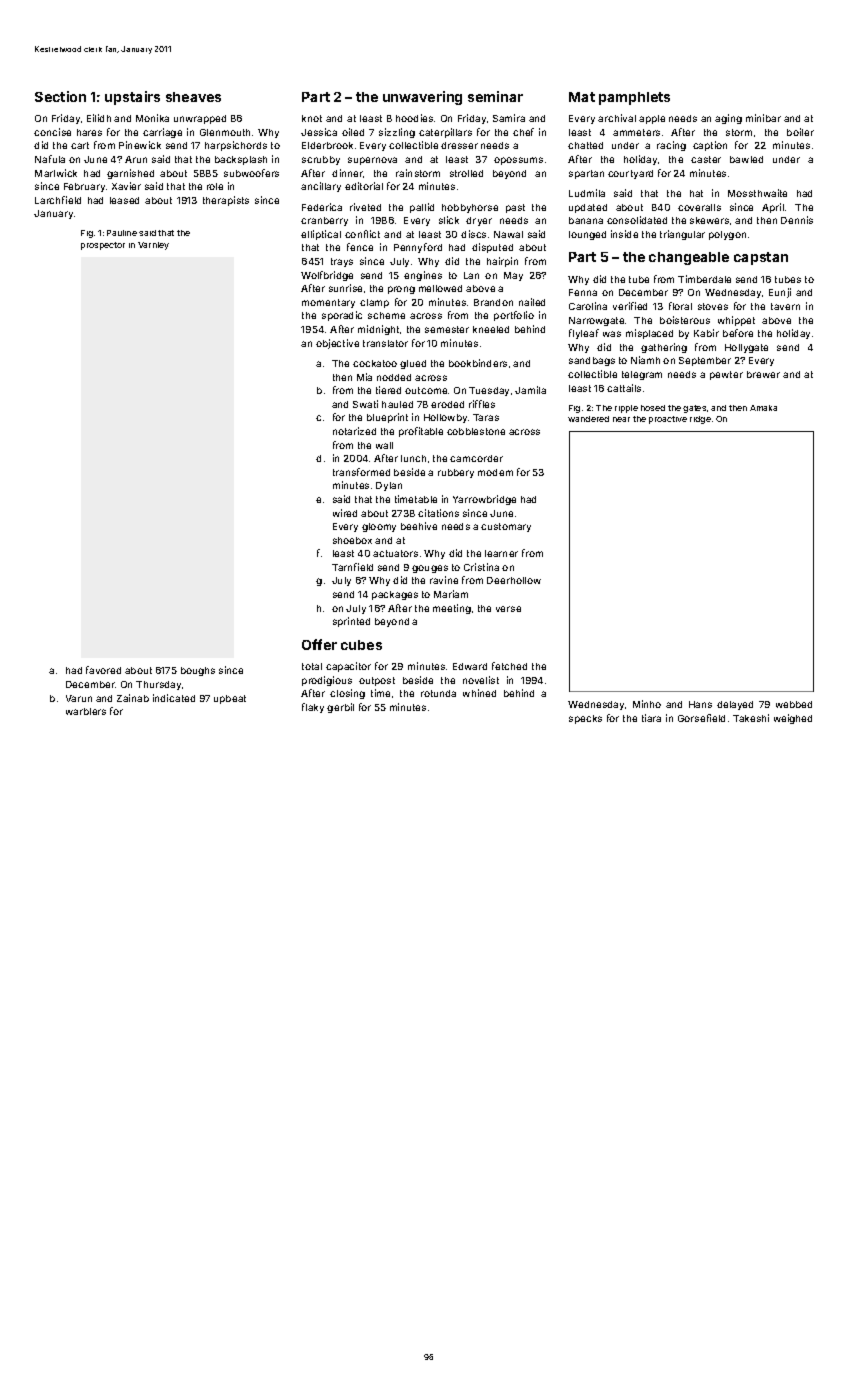 This screenshot has height=1400, width=849. Describe the element at coordinates (103, 246) in the screenshot. I see `prospector` at that location.
